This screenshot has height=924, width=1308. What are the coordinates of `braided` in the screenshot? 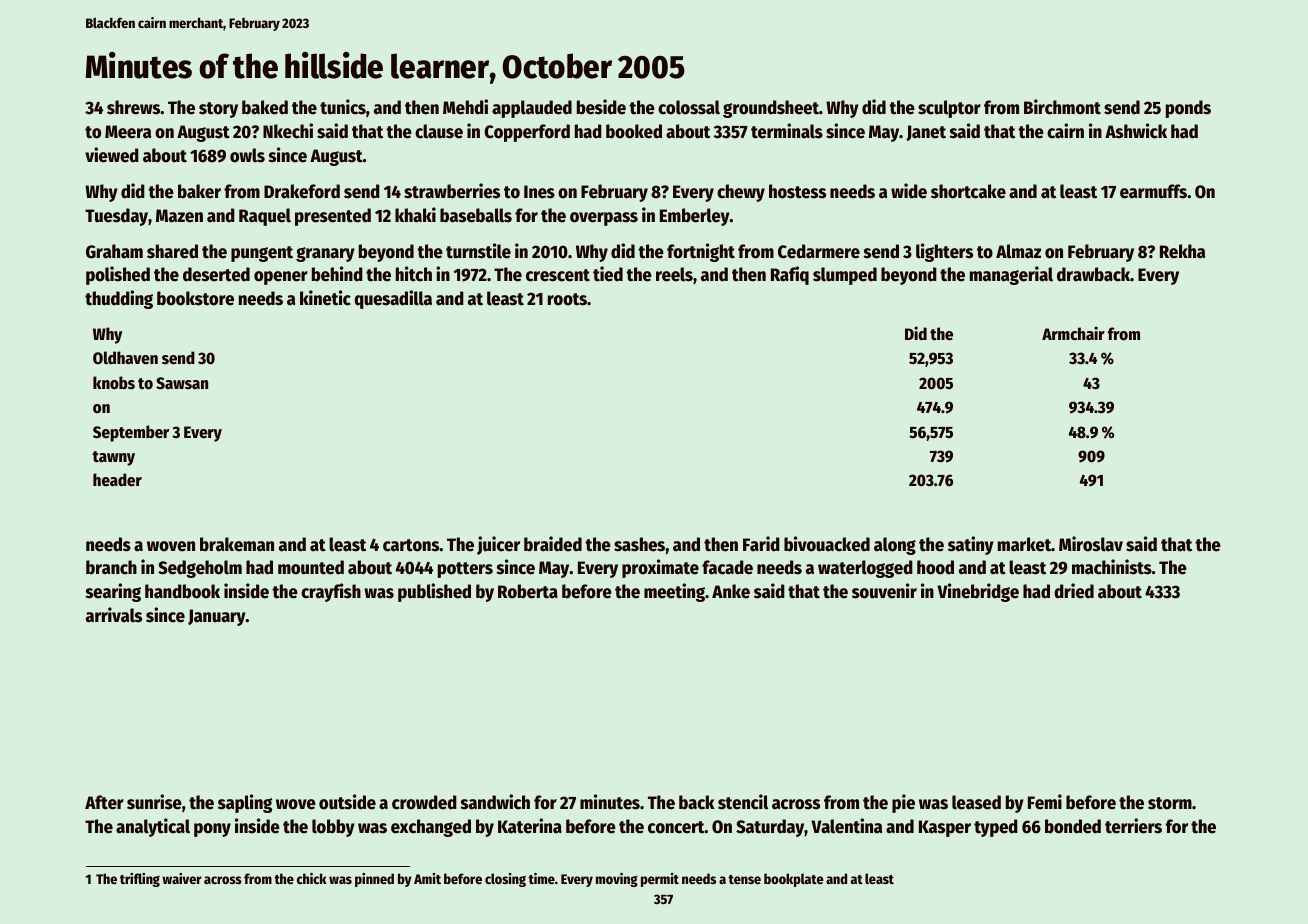 It's located at (553, 544).
